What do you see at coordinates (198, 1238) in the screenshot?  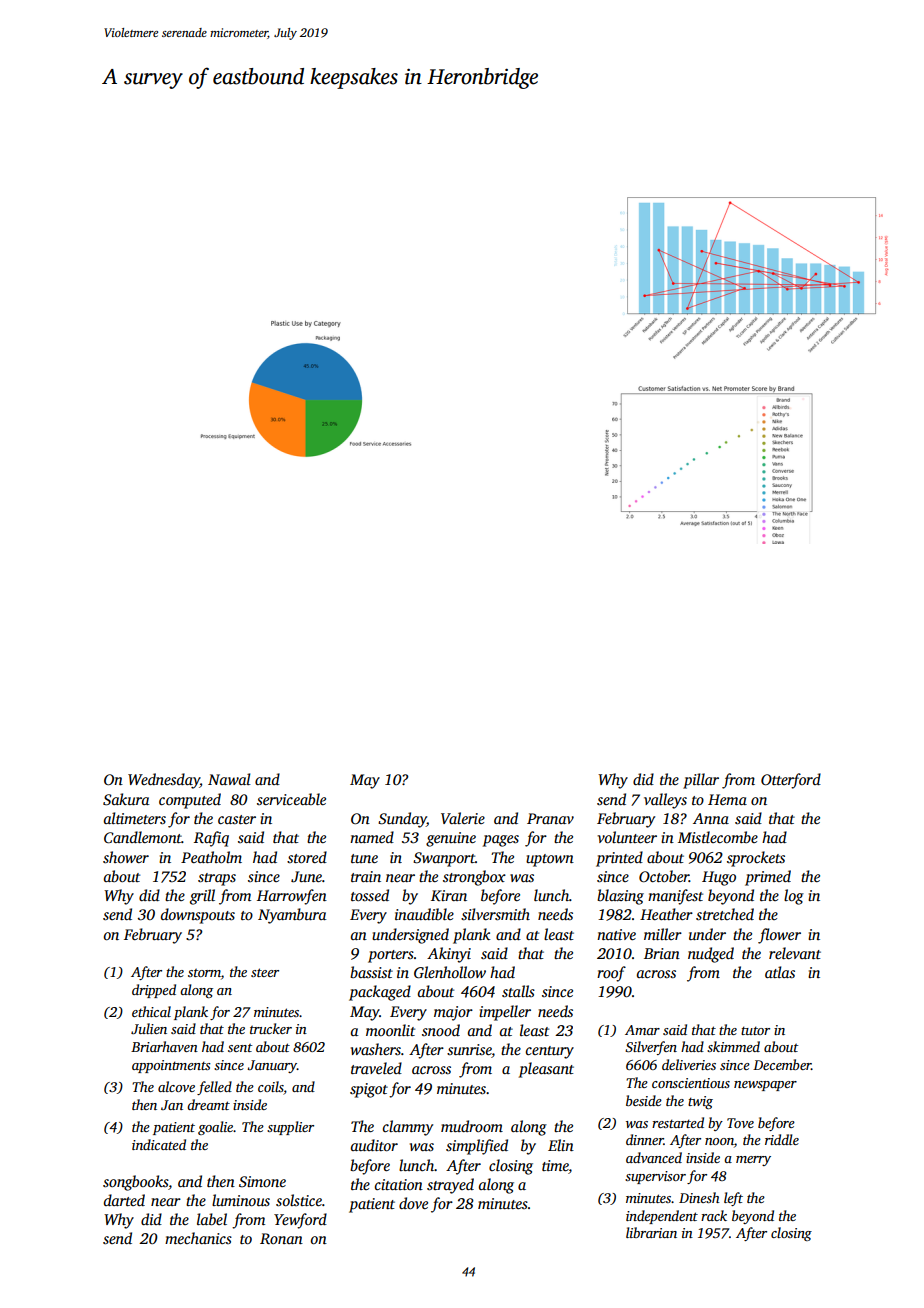 I see `mechanics` at bounding box center [198, 1238].
